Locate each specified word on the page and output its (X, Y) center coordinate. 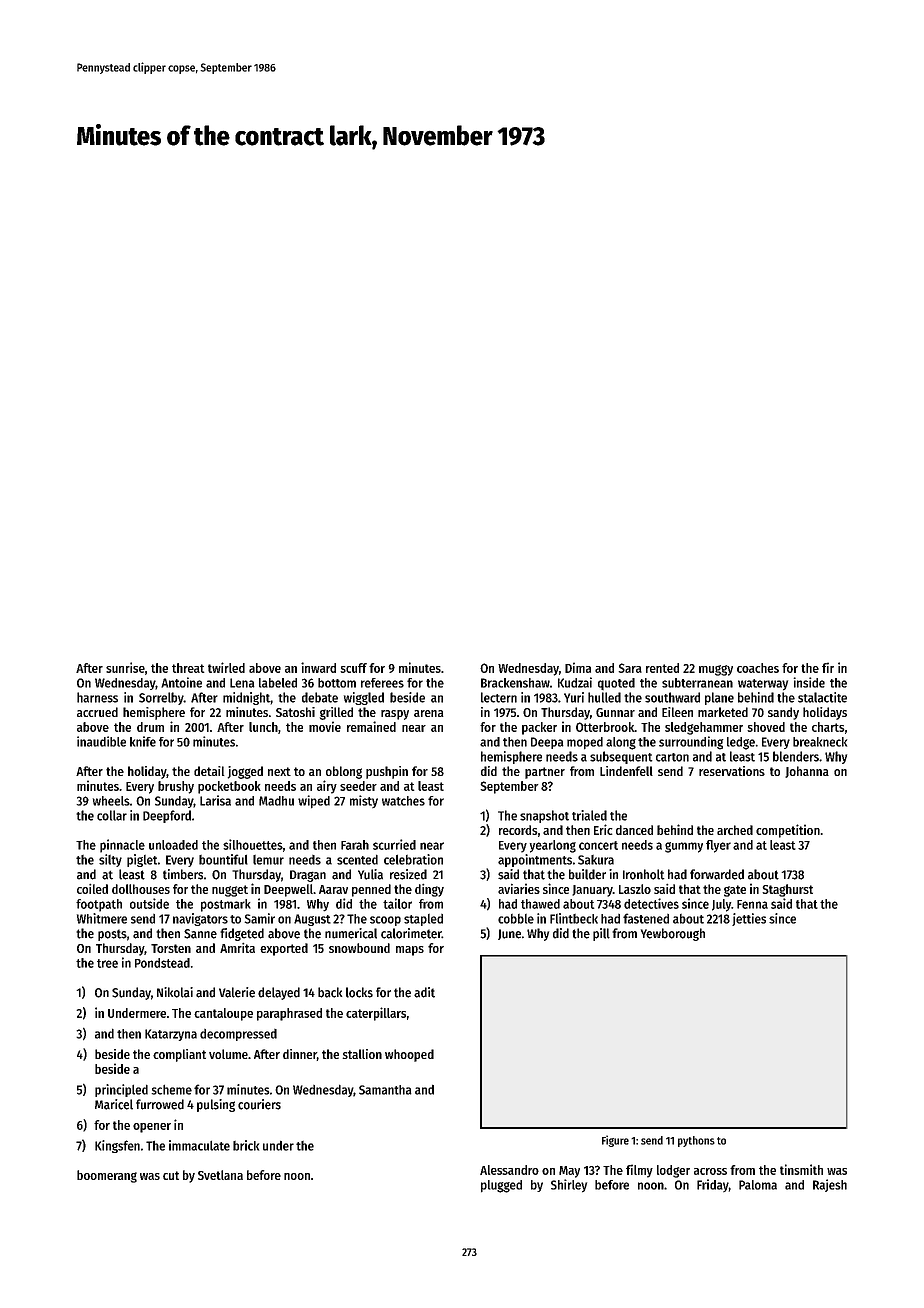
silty (110, 860)
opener (152, 1128)
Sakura (596, 860)
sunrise (125, 667)
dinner (300, 1055)
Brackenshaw (515, 683)
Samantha (385, 1090)
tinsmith (801, 1169)
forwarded (717, 874)
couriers (259, 1104)
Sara (630, 668)
